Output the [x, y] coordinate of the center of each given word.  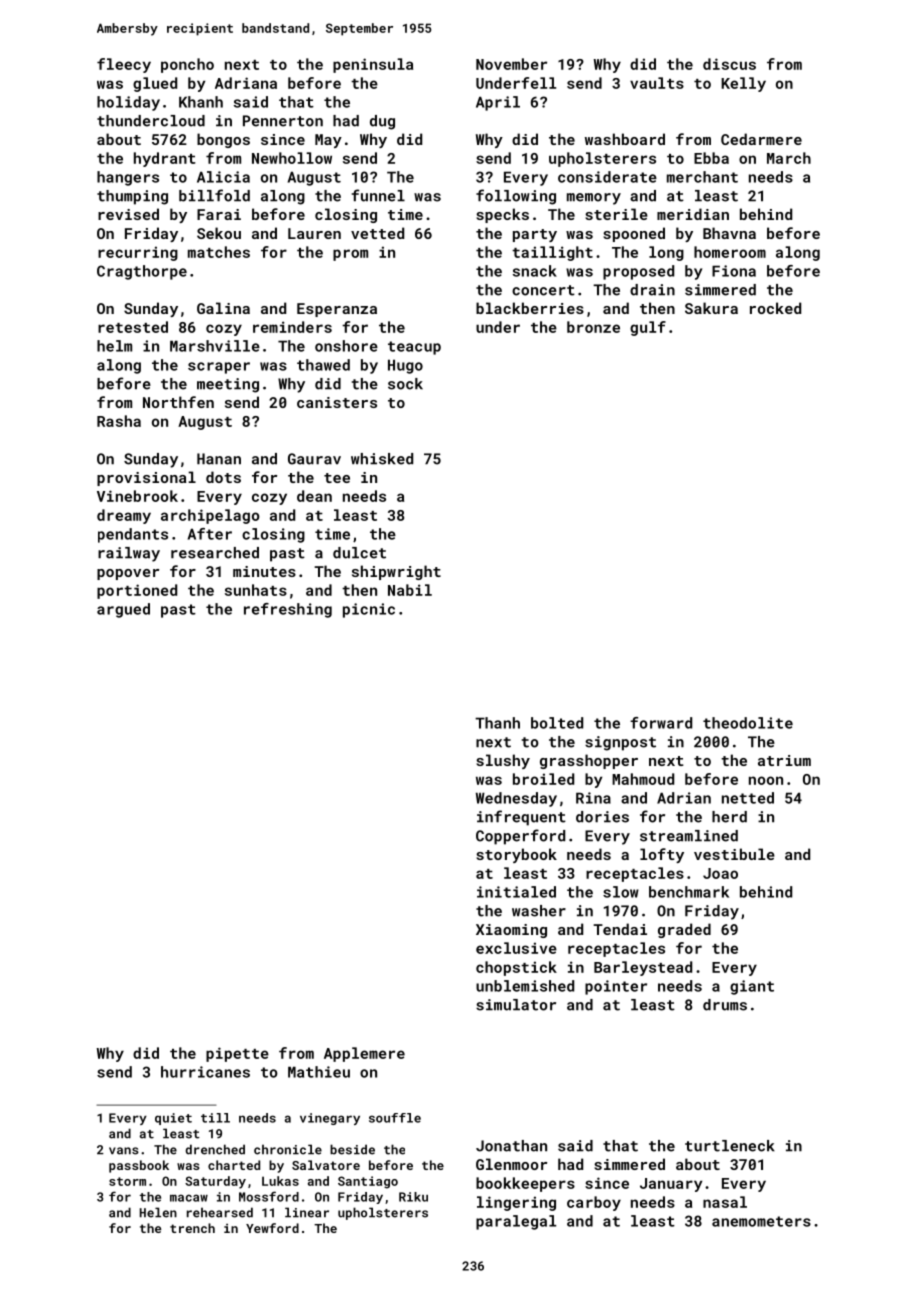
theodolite [748, 723]
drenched [215, 1149]
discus [729, 64]
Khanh [201, 102]
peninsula [373, 65]
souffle [395, 1118]
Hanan [219, 459]
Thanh [497, 723]
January [671, 1185]
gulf [648, 328]
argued [123, 610]
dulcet [359, 553]
